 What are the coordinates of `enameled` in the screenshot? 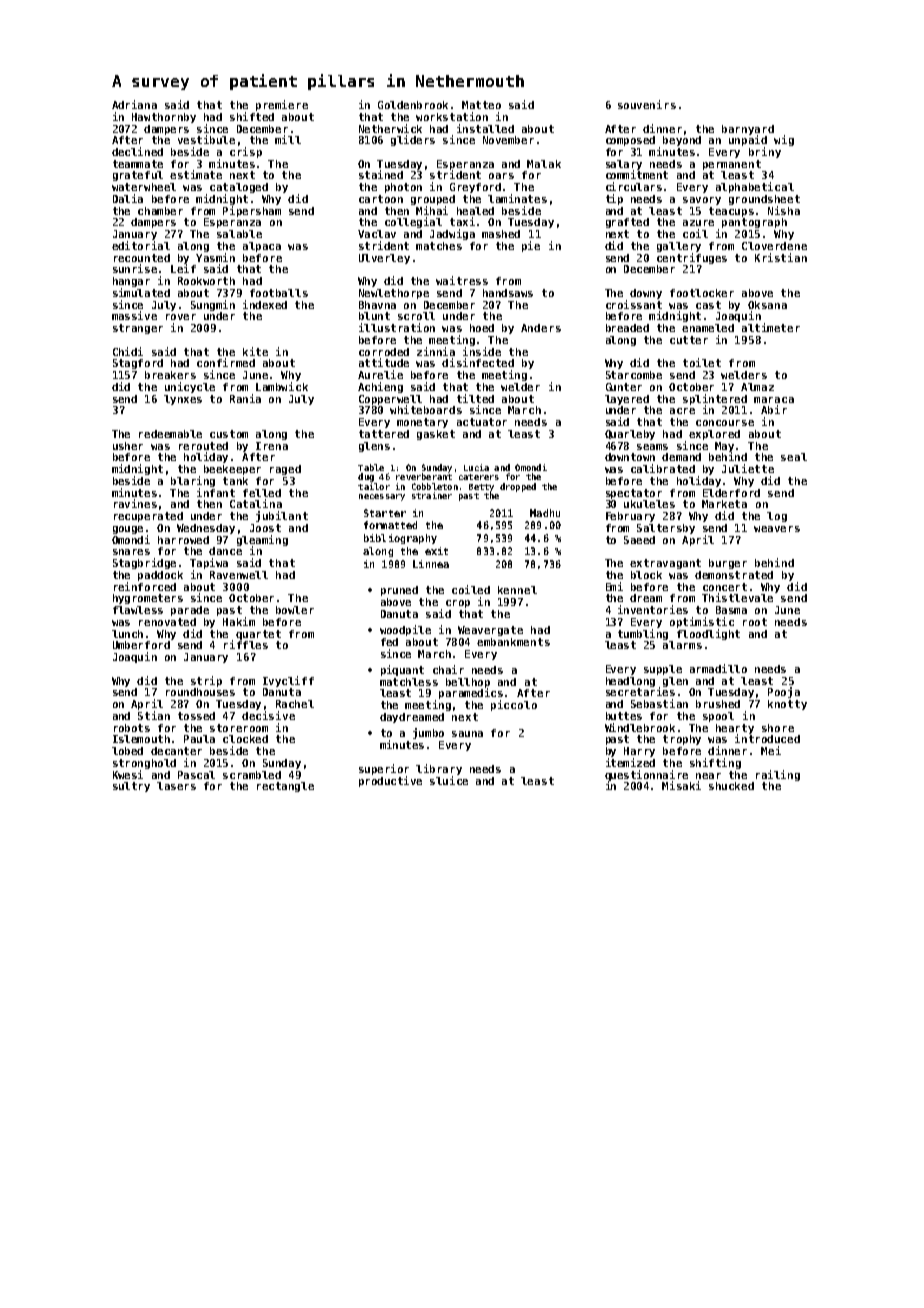 It's located at (708, 328).
